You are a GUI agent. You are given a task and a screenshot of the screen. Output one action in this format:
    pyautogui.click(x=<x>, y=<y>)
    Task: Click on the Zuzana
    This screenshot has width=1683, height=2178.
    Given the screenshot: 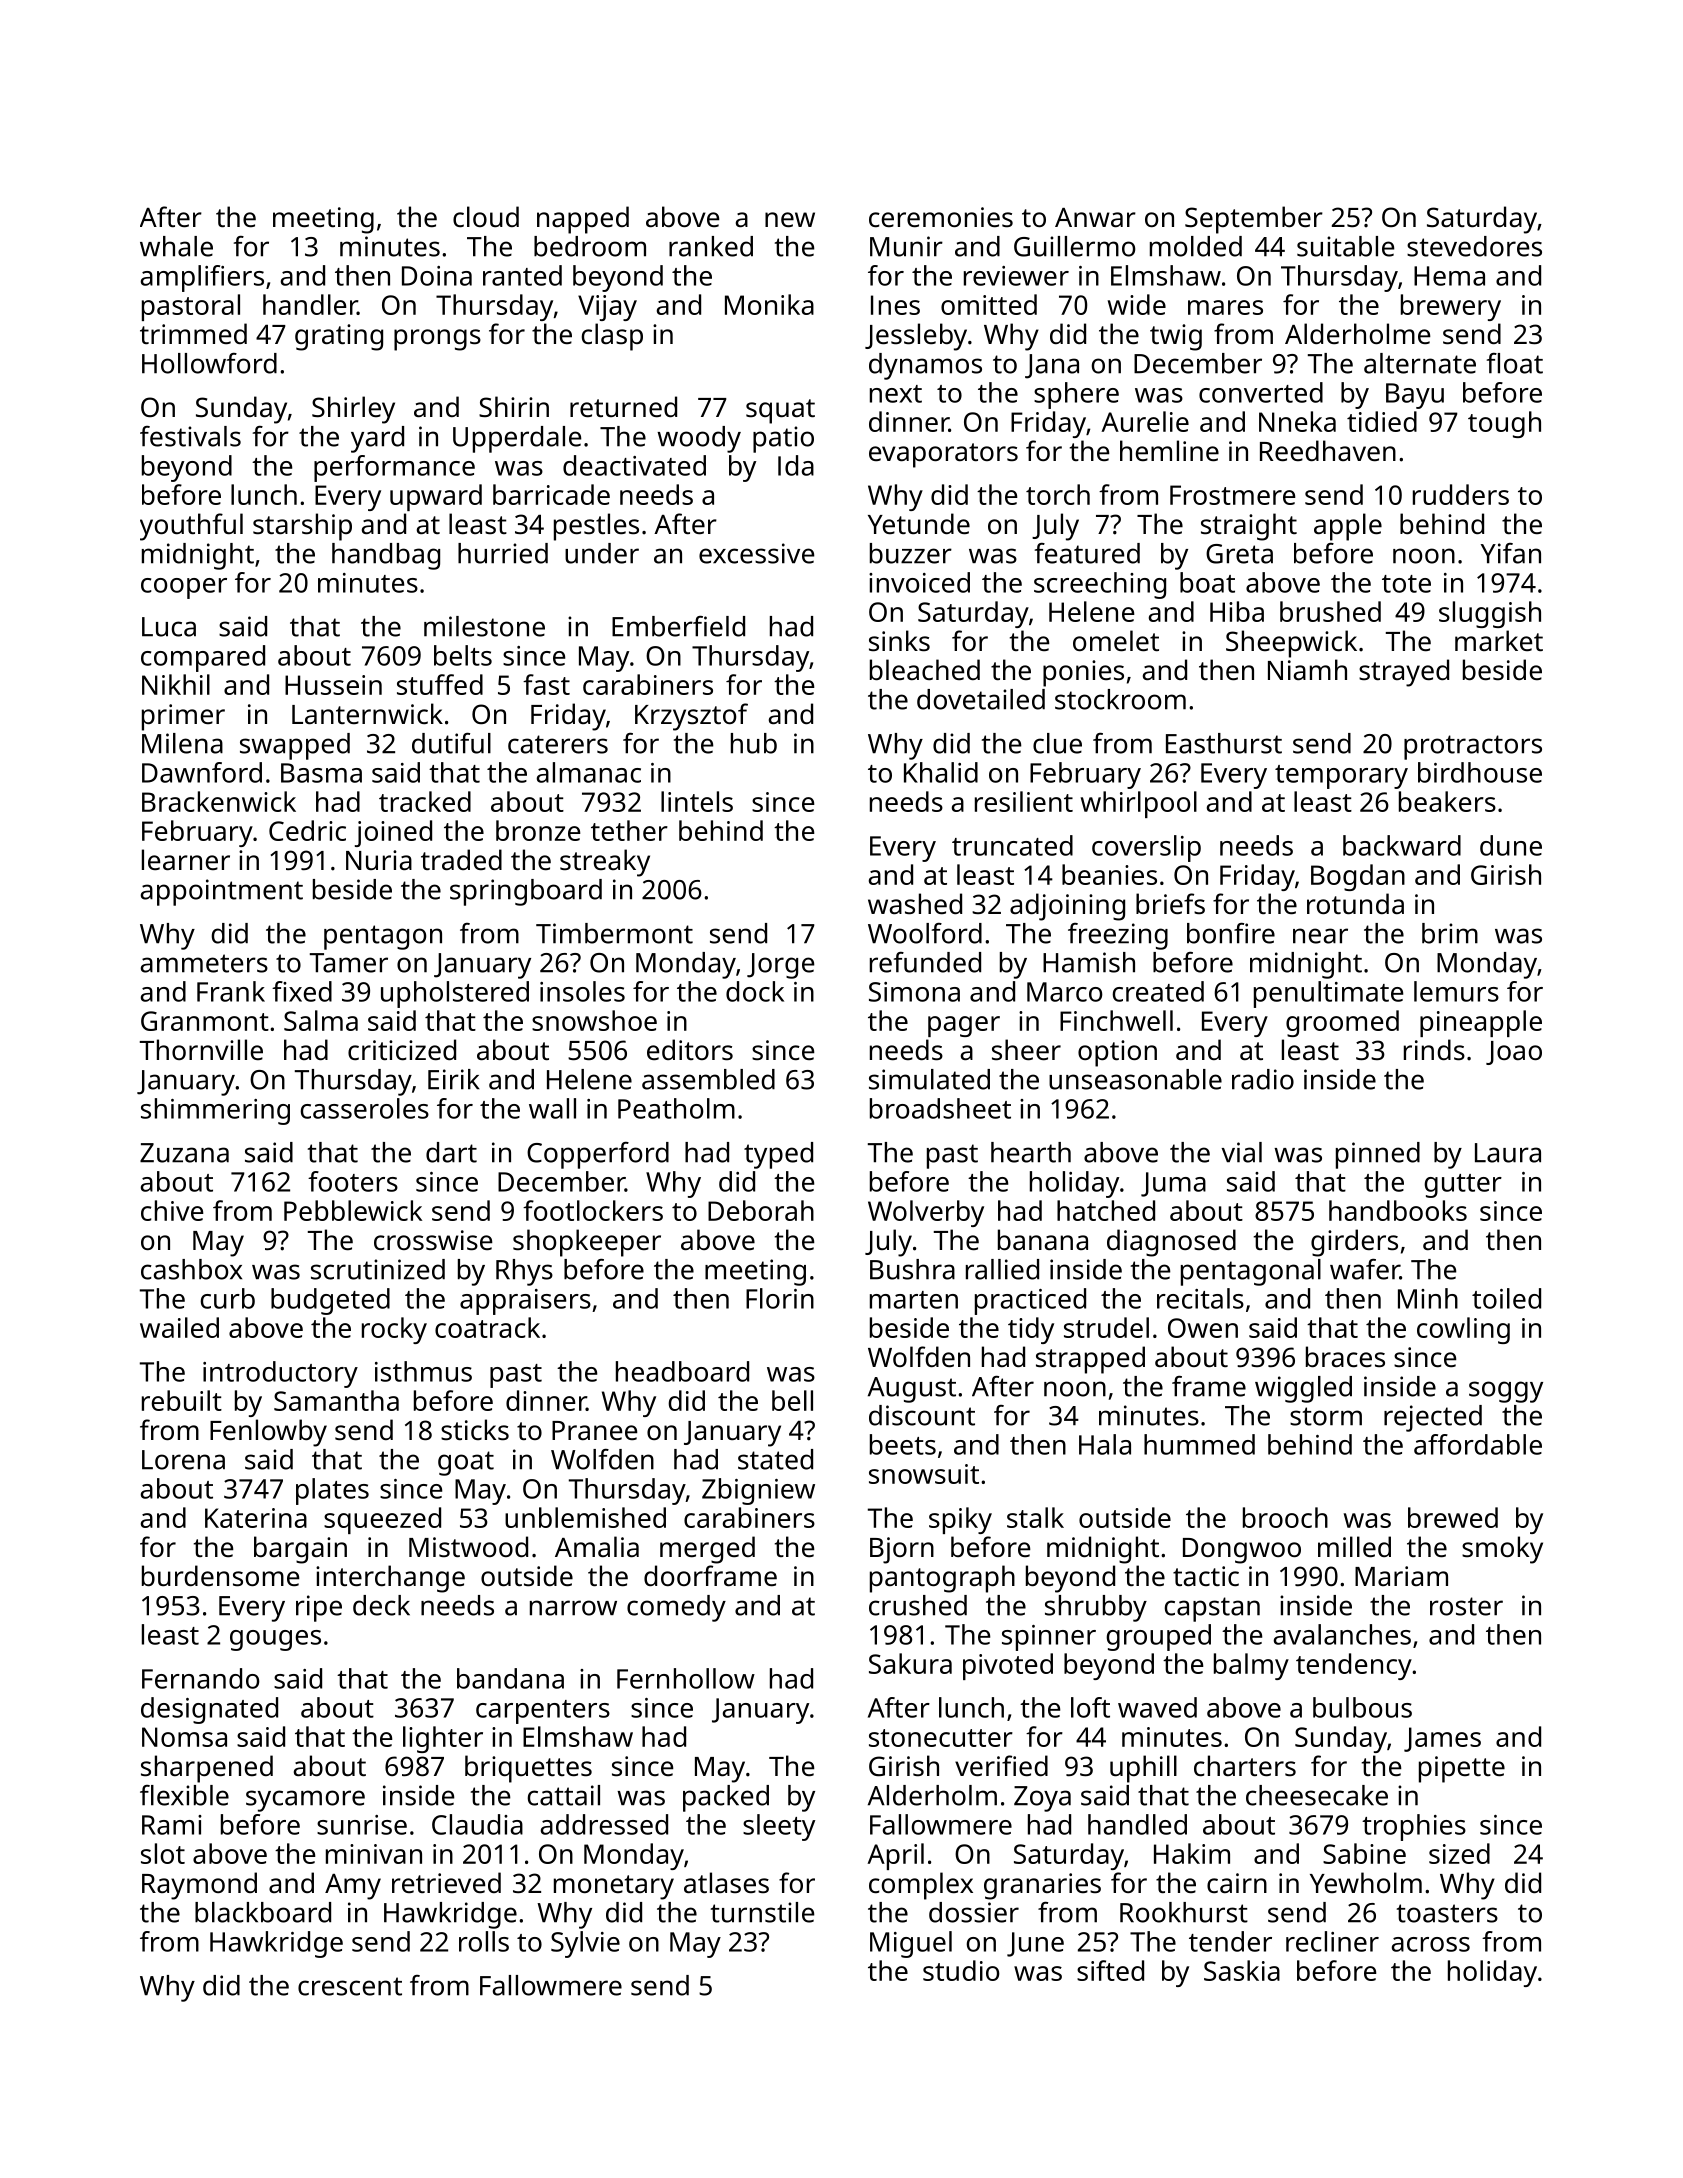 What is the action you would take?
    pyautogui.click(x=184, y=1153)
